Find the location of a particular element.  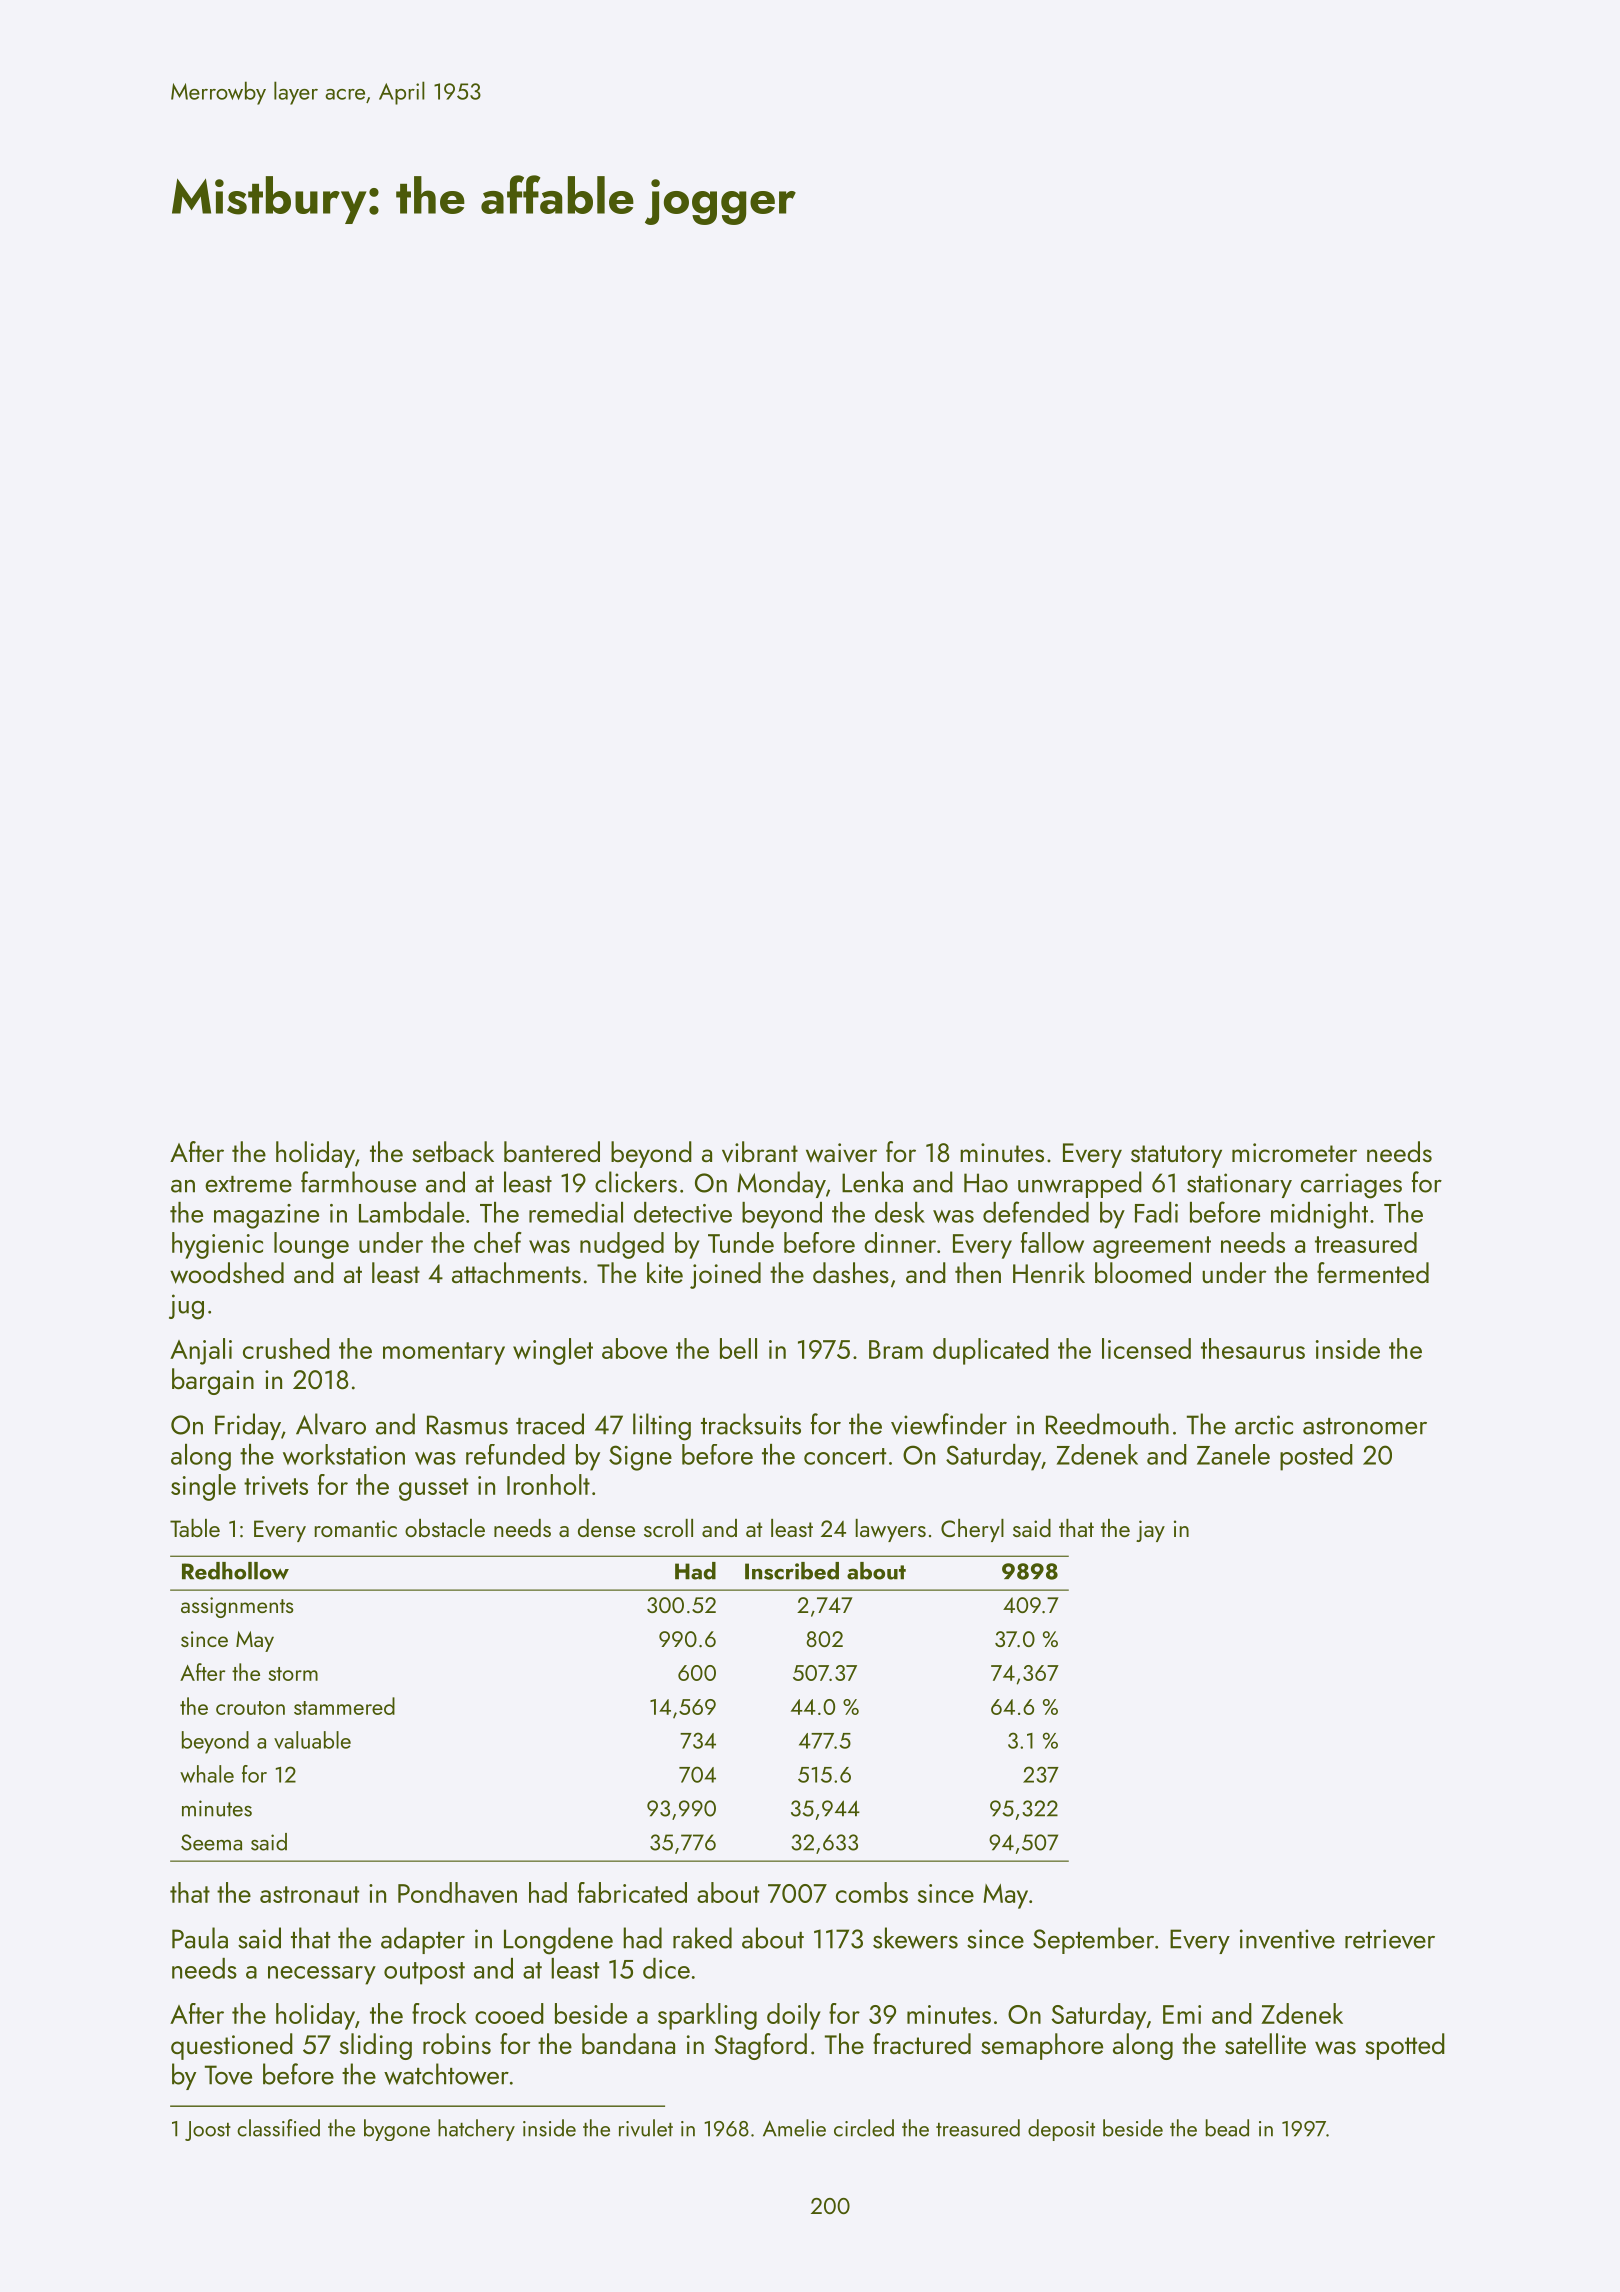

Table is located at coordinates (195, 1528).
